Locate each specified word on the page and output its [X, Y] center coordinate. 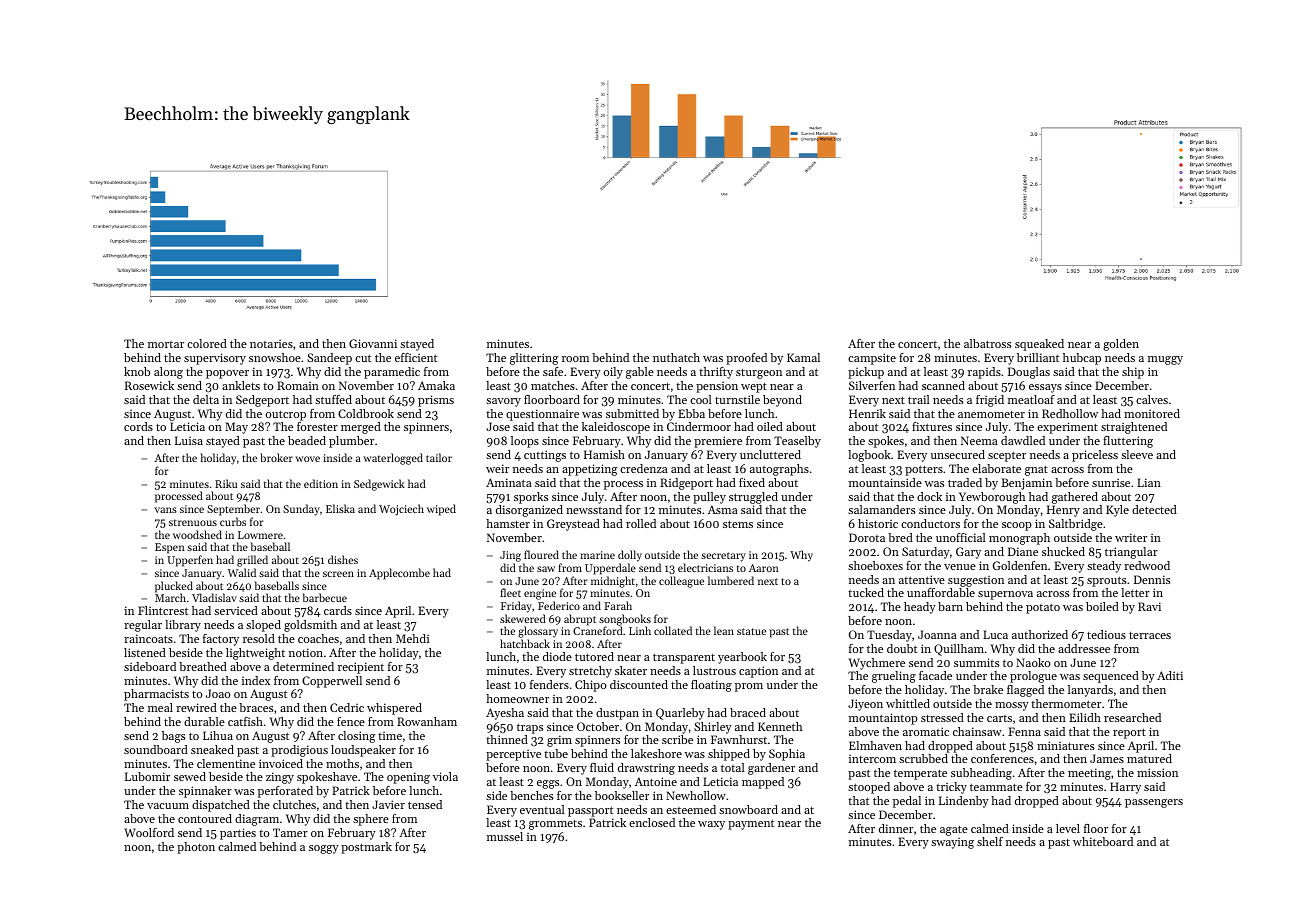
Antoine [656, 781]
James [1107, 758]
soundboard [156, 749]
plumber [351, 442]
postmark [366, 848]
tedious [1106, 634]
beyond [782, 401]
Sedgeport [262, 401]
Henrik [867, 413]
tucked [866, 592]
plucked [174, 587]
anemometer [991, 414]
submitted [632, 413]
